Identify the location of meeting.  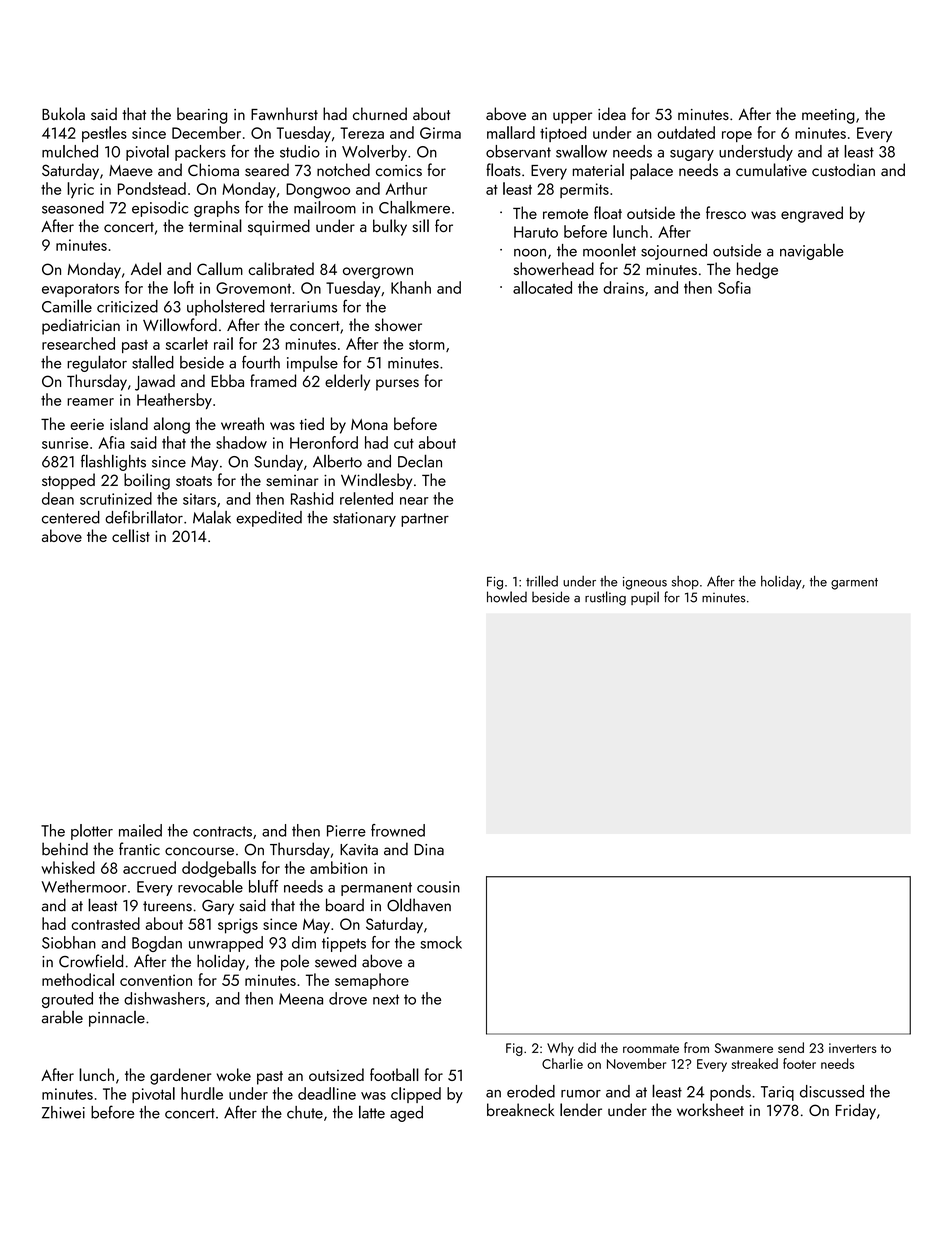
(828, 116).
